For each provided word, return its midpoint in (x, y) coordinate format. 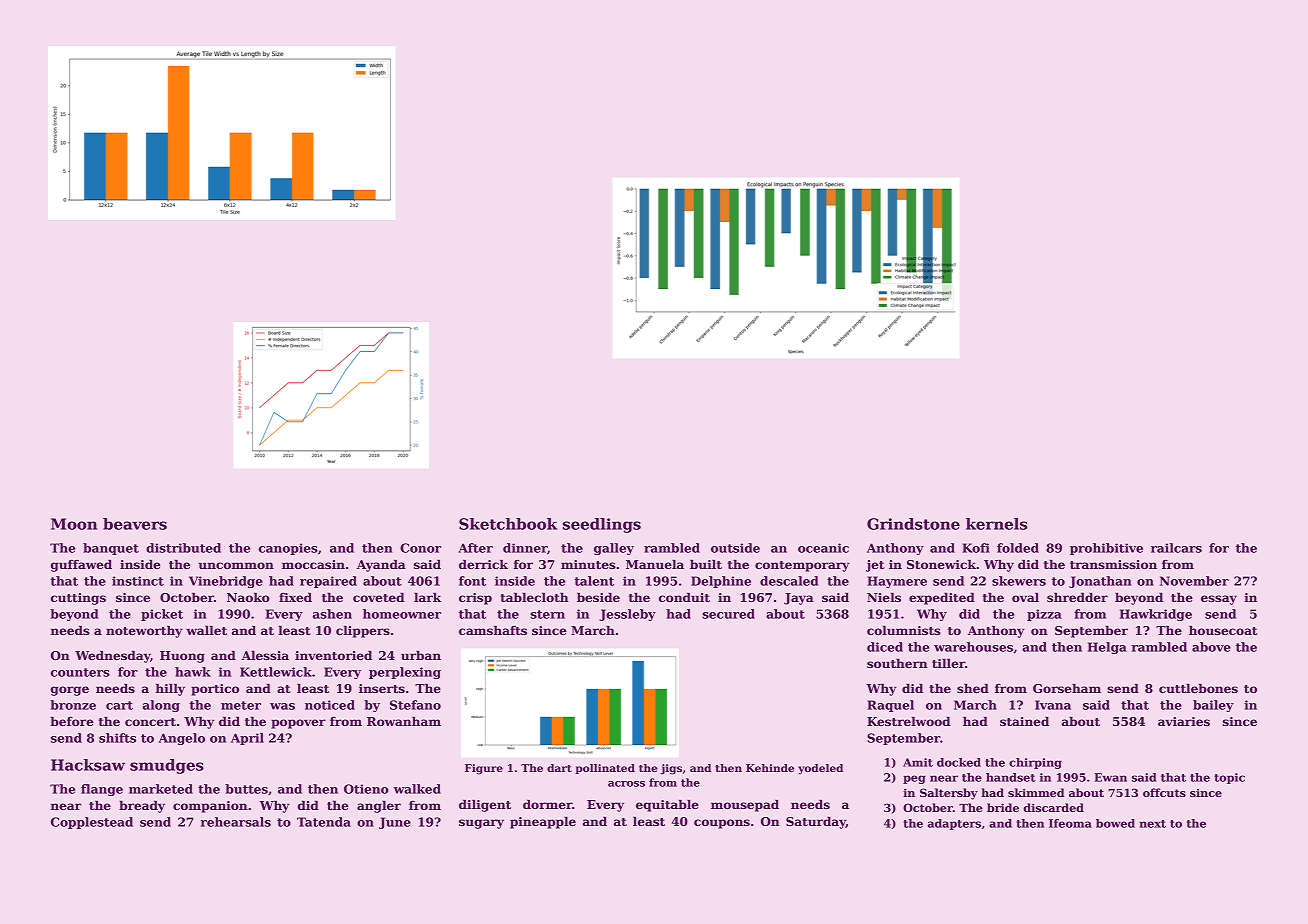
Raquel (890, 706)
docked (959, 762)
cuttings (78, 599)
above (1211, 647)
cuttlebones (1198, 688)
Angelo (182, 739)
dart (559, 768)
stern (547, 614)
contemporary (802, 566)
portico (215, 690)
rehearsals (235, 822)
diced (885, 647)
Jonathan (1100, 582)
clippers (363, 631)
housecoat (1223, 630)
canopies (288, 549)
